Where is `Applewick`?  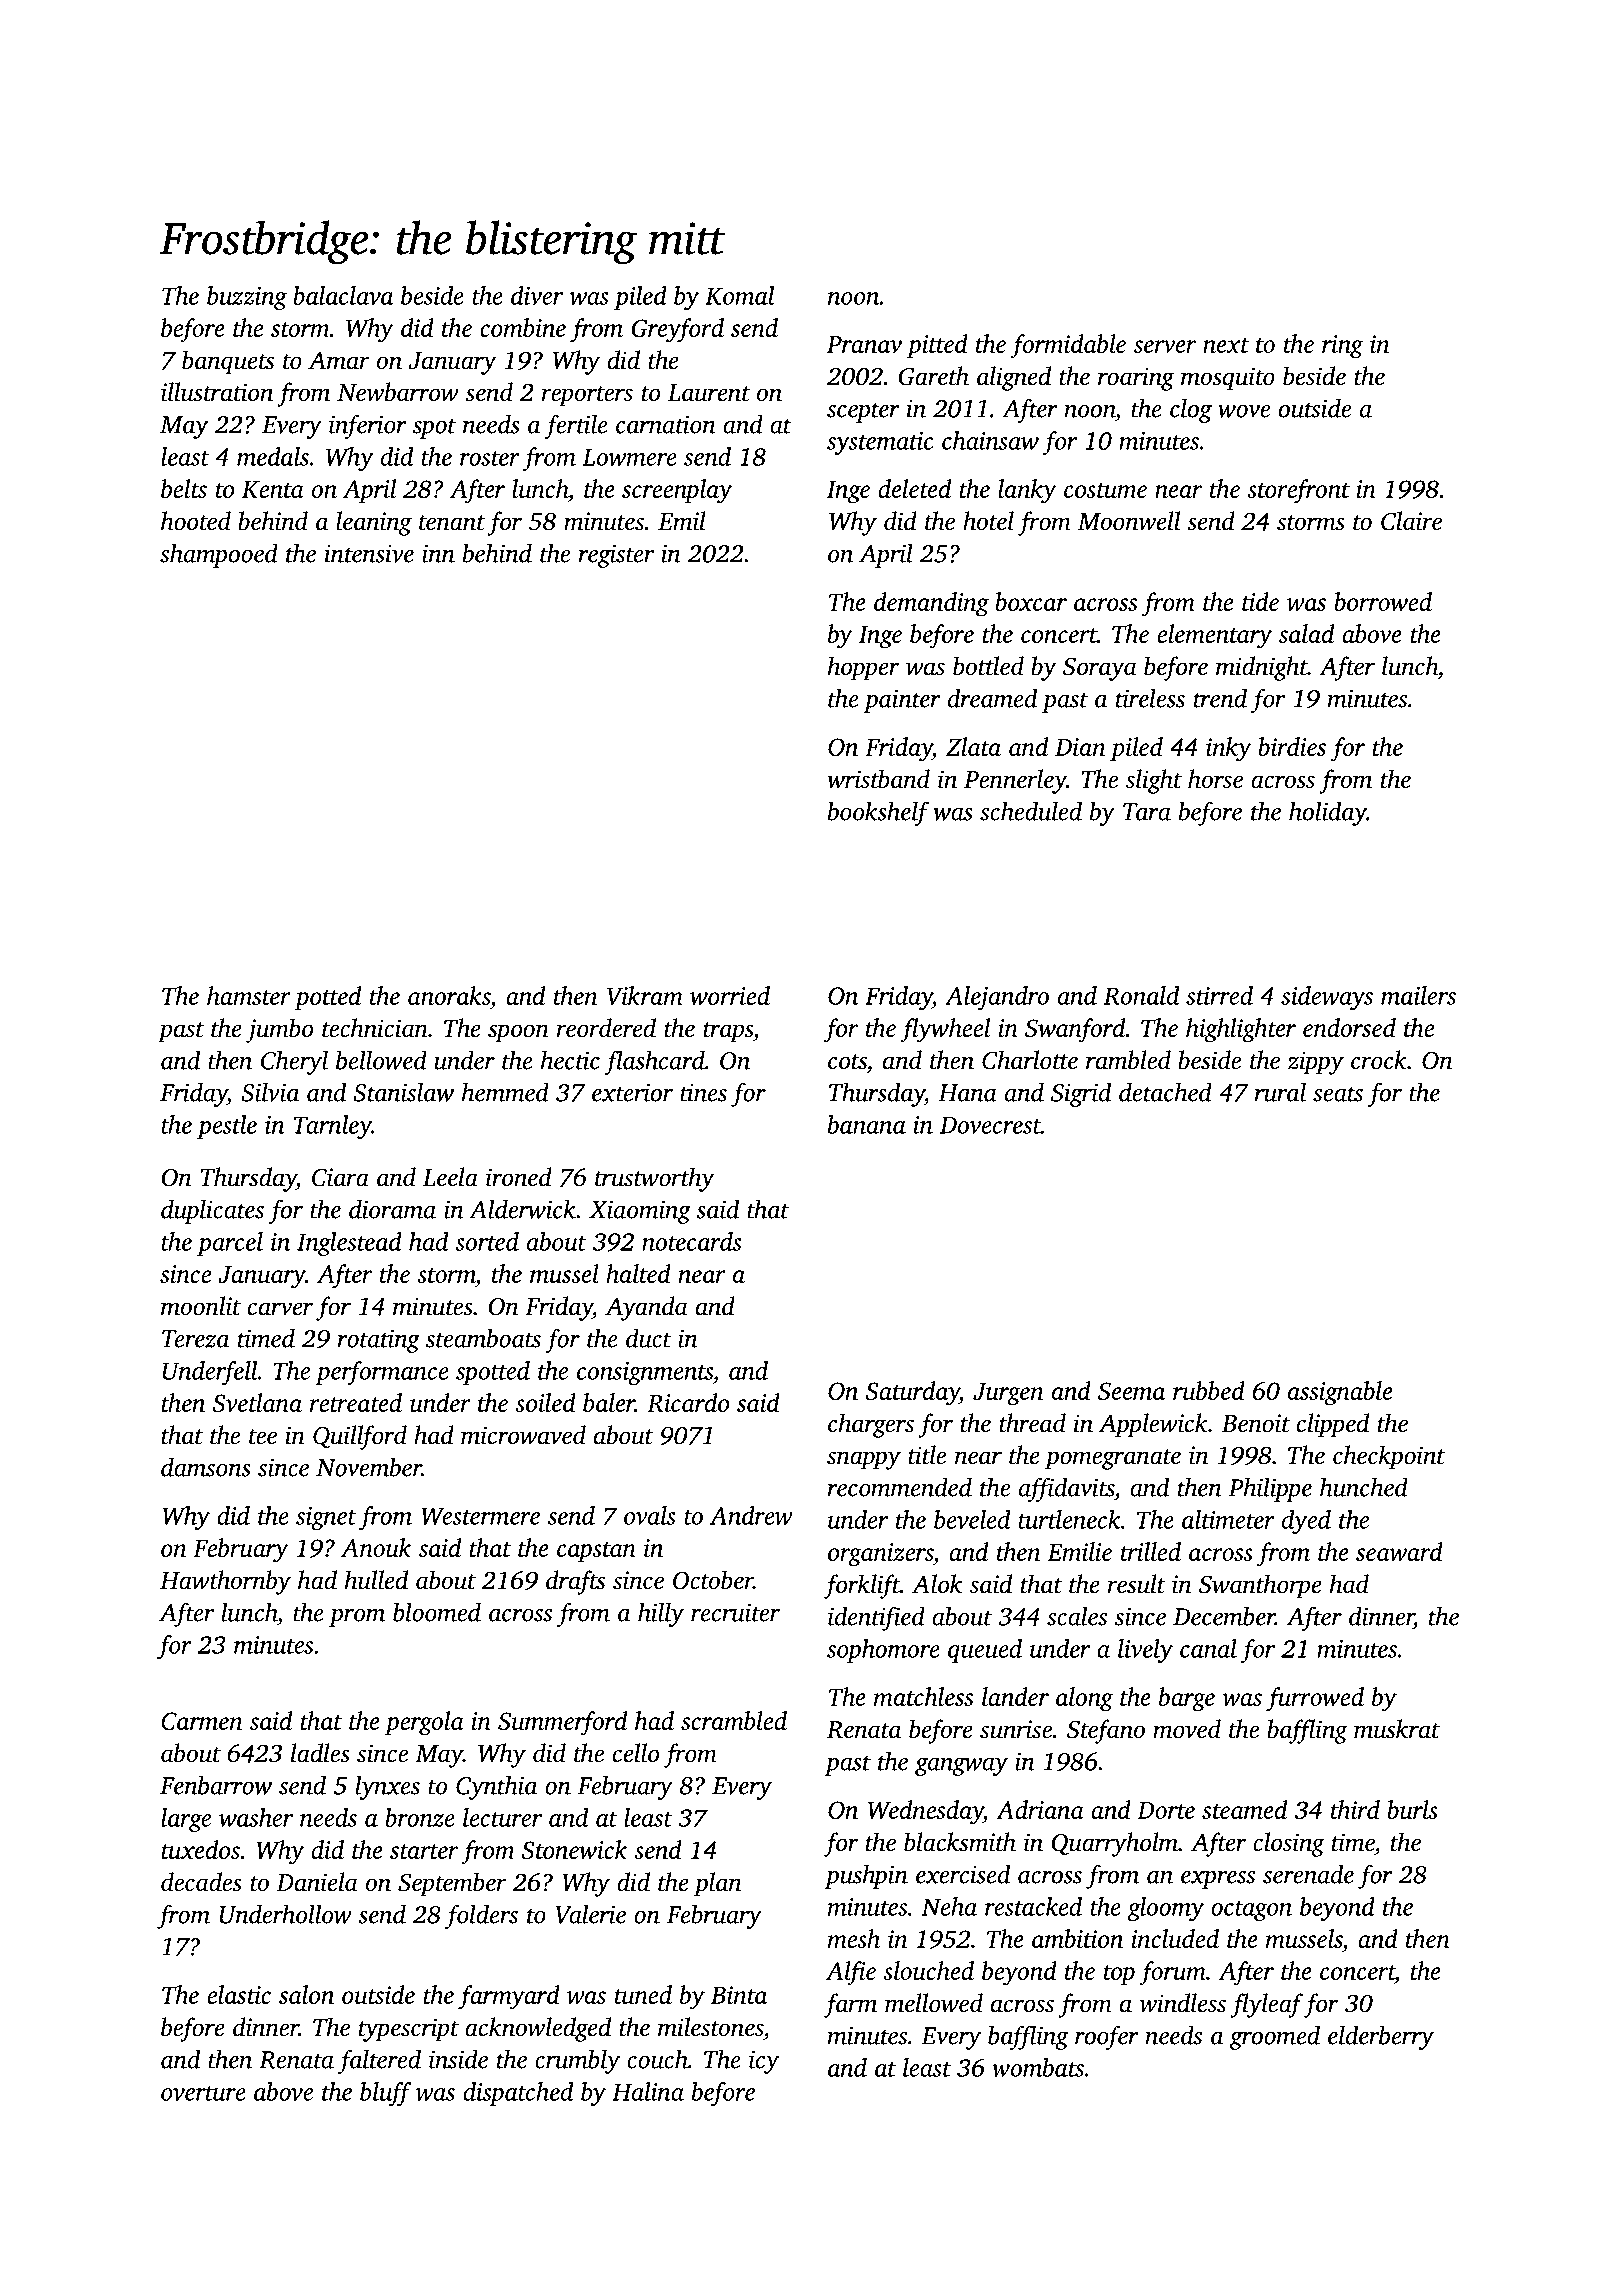 Applewick is located at coordinates (1153, 1425).
